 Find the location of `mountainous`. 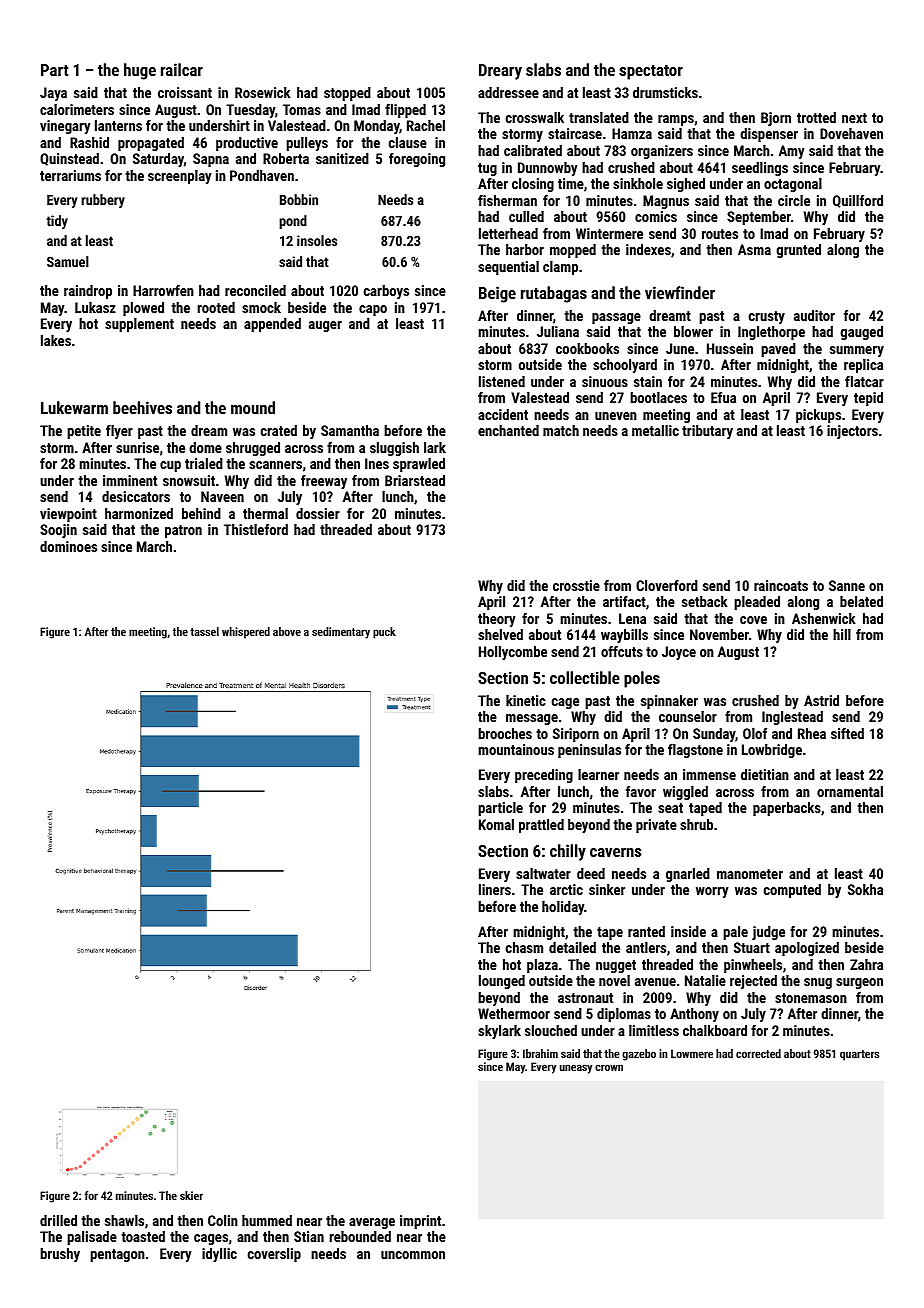

mountainous is located at coordinates (516, 749).
